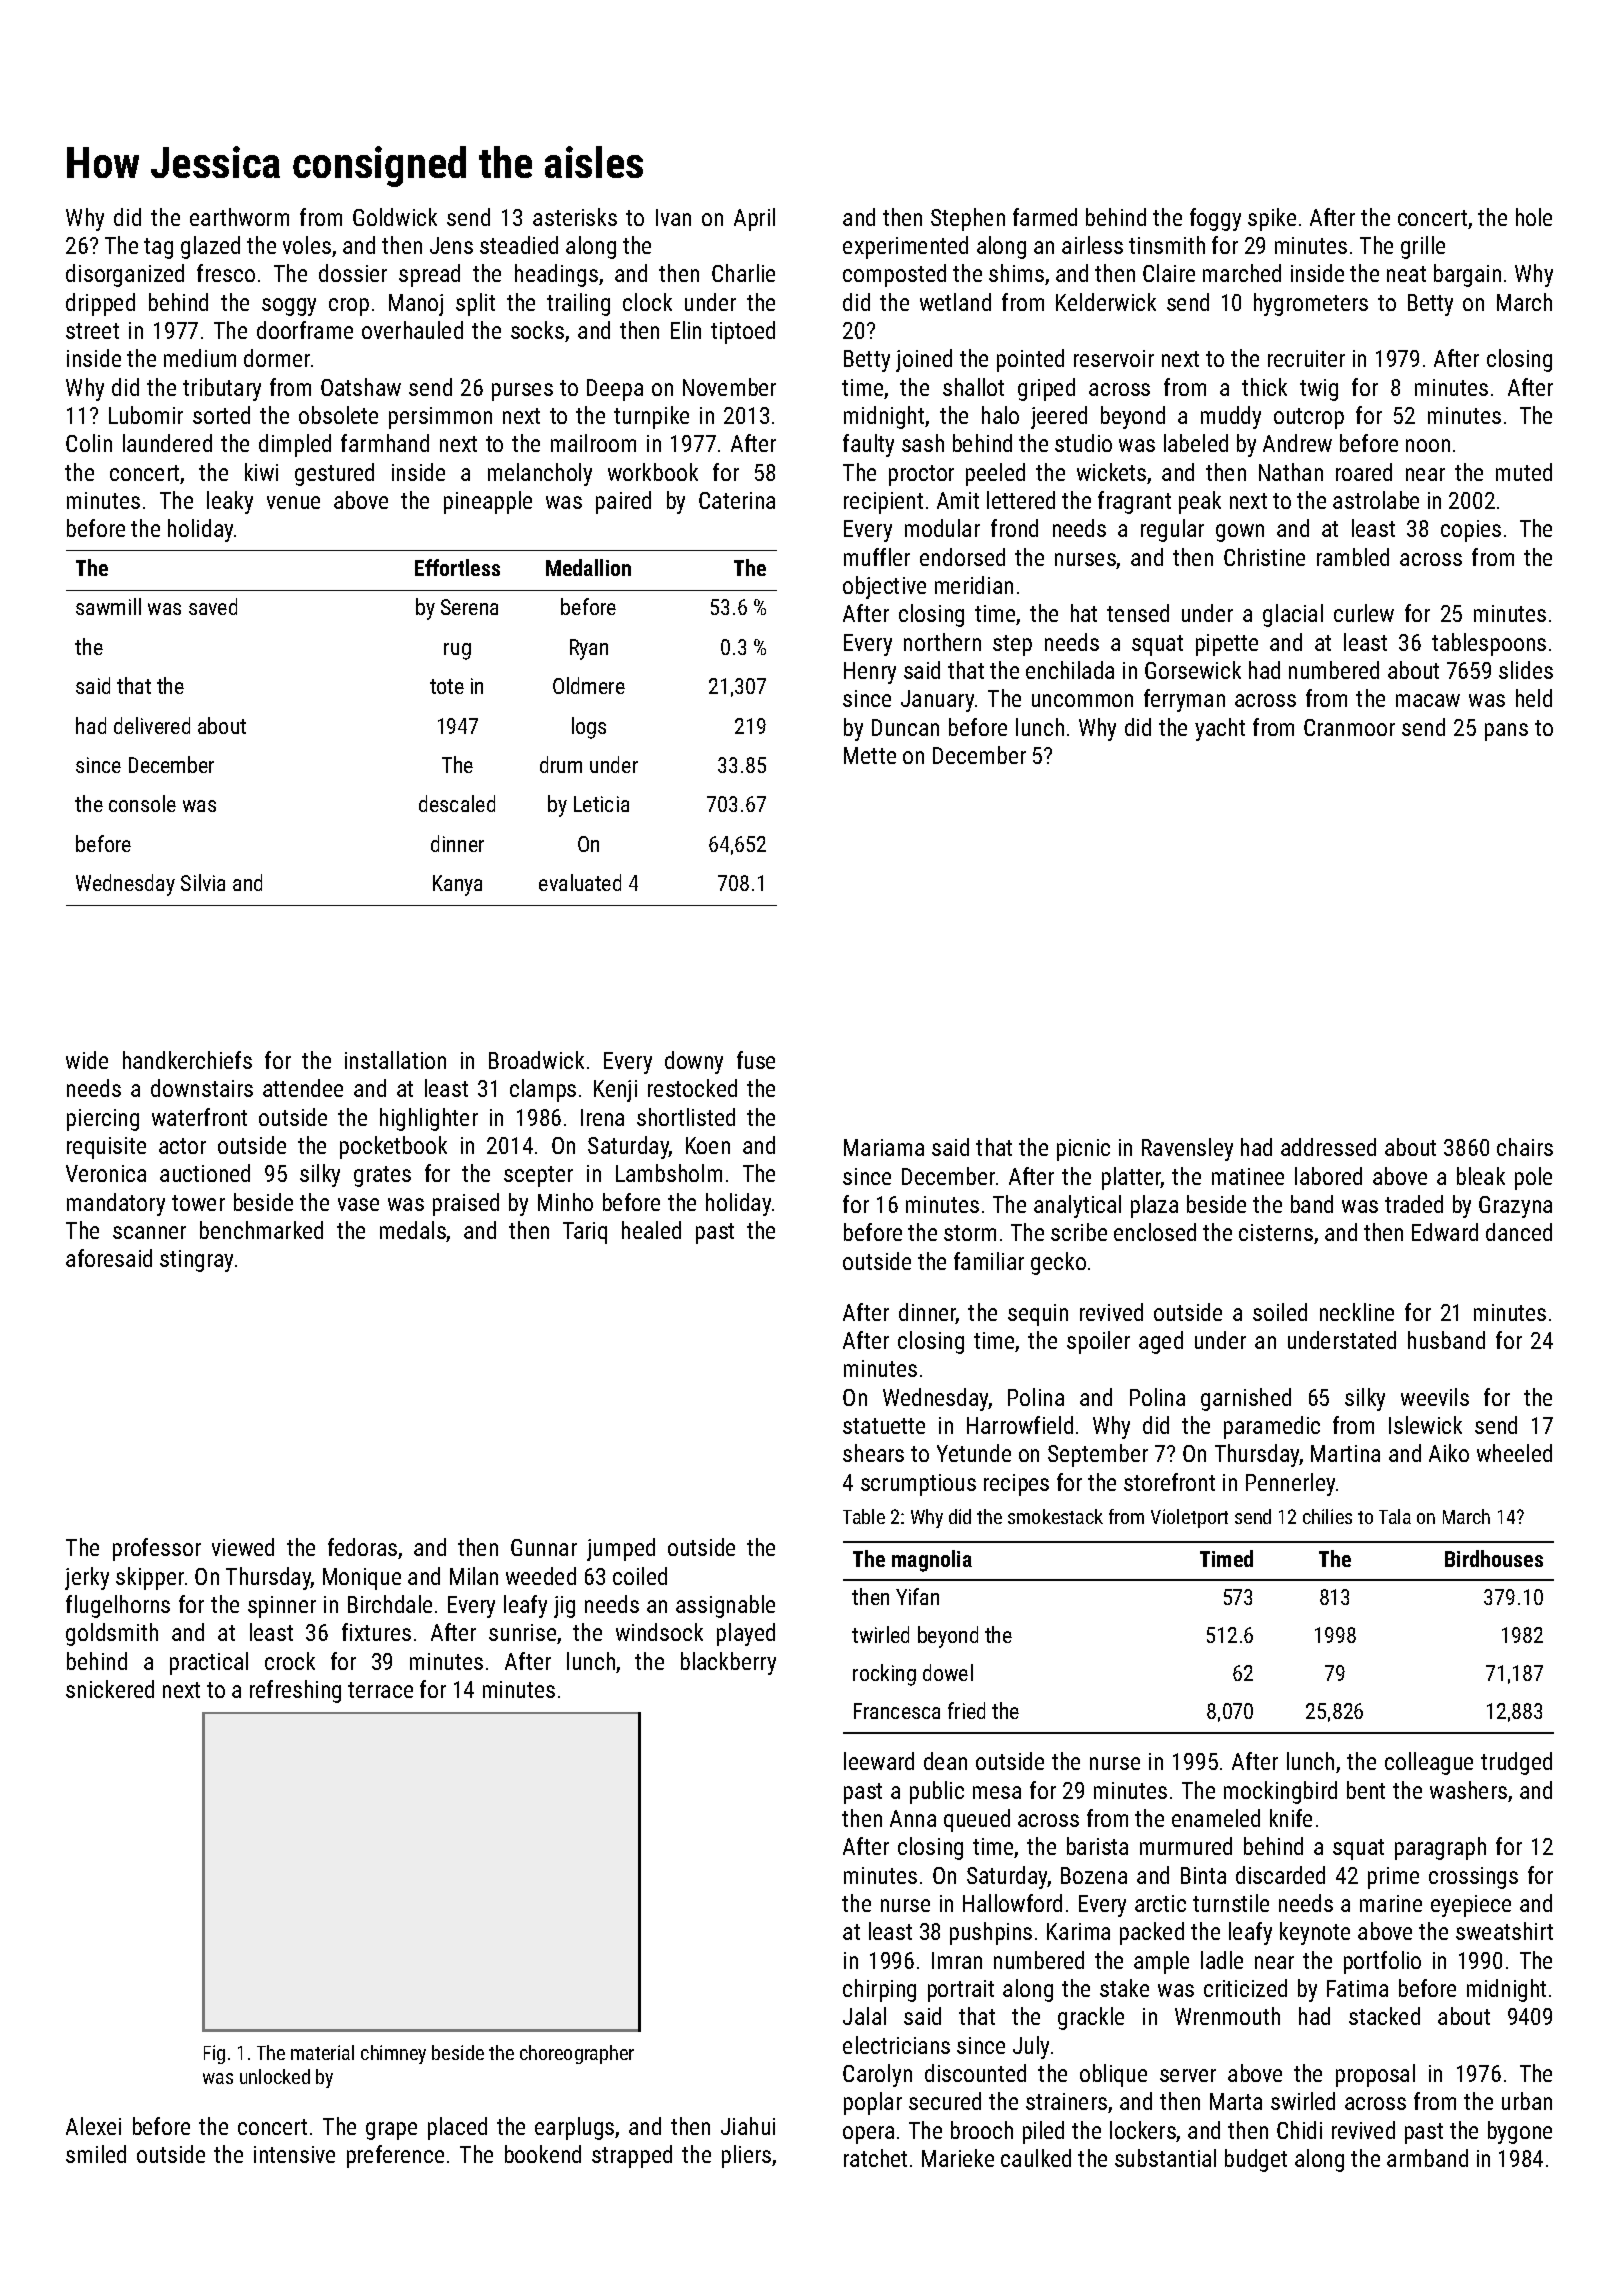 The image size is (1620, 2292). What do you see at coordinates (1045, 217) in the screenshot?
I see `farmed` at bounding box center [1045, 217].
